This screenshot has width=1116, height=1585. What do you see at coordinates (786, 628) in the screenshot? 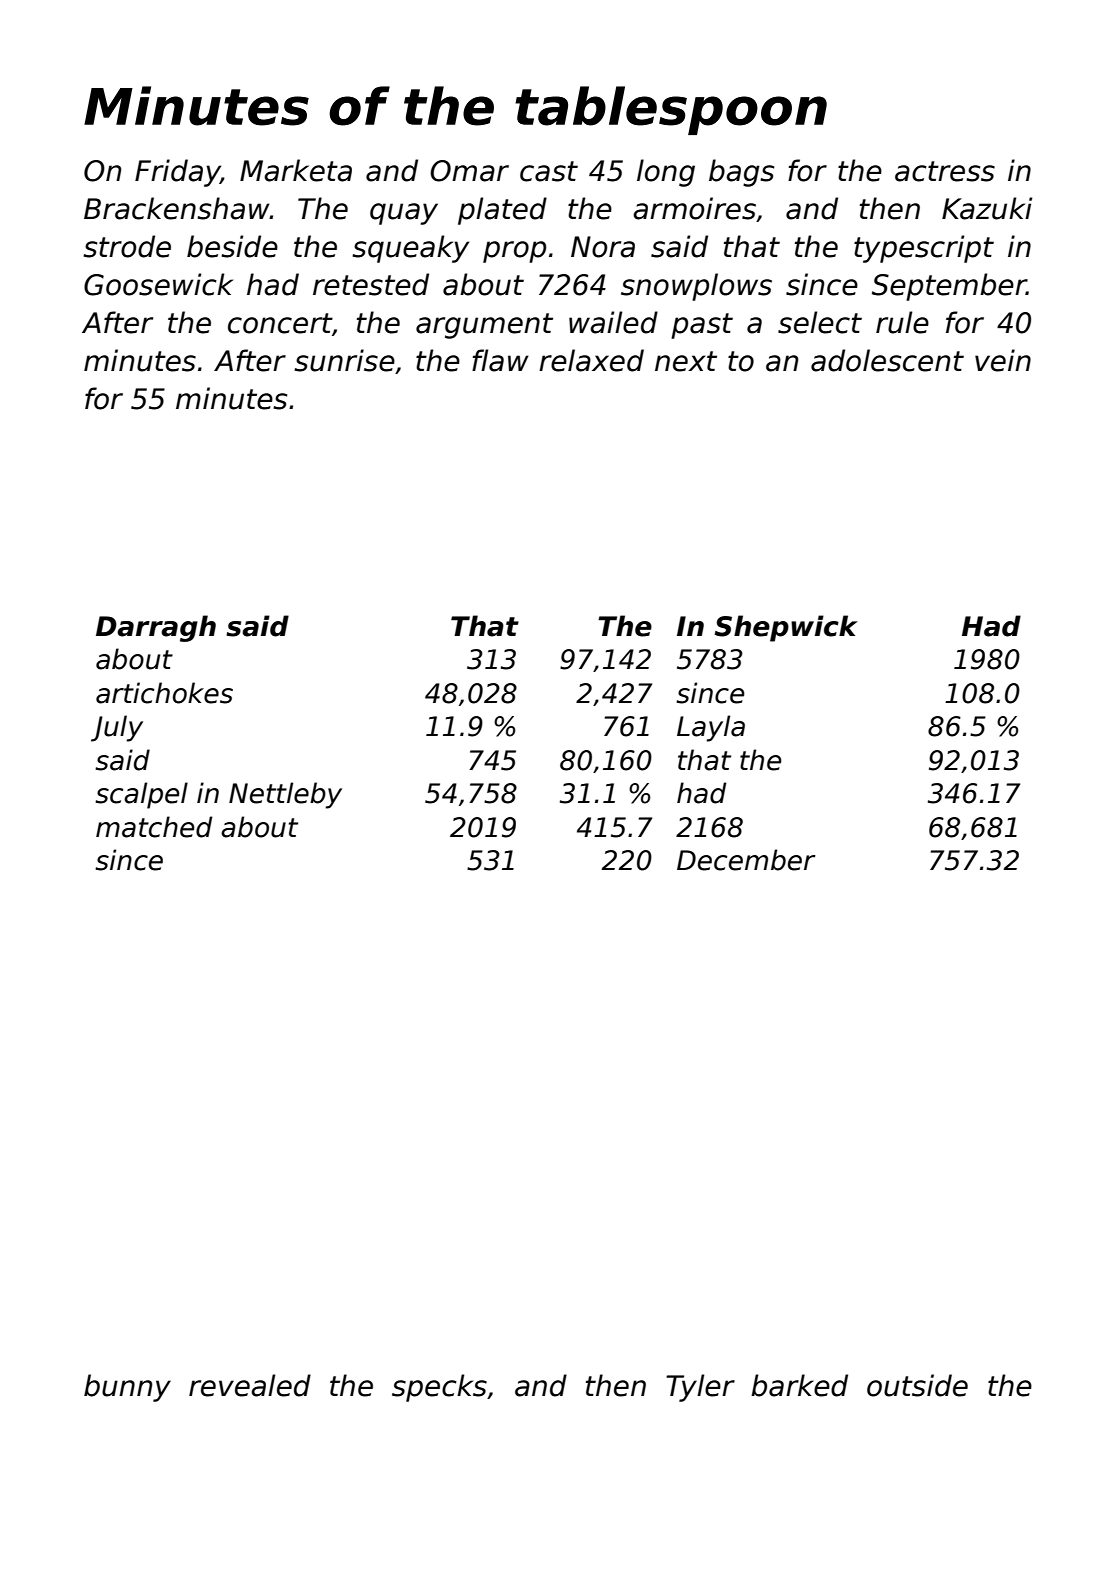
I see `Shepwick` at bounding box center [786, 628].
